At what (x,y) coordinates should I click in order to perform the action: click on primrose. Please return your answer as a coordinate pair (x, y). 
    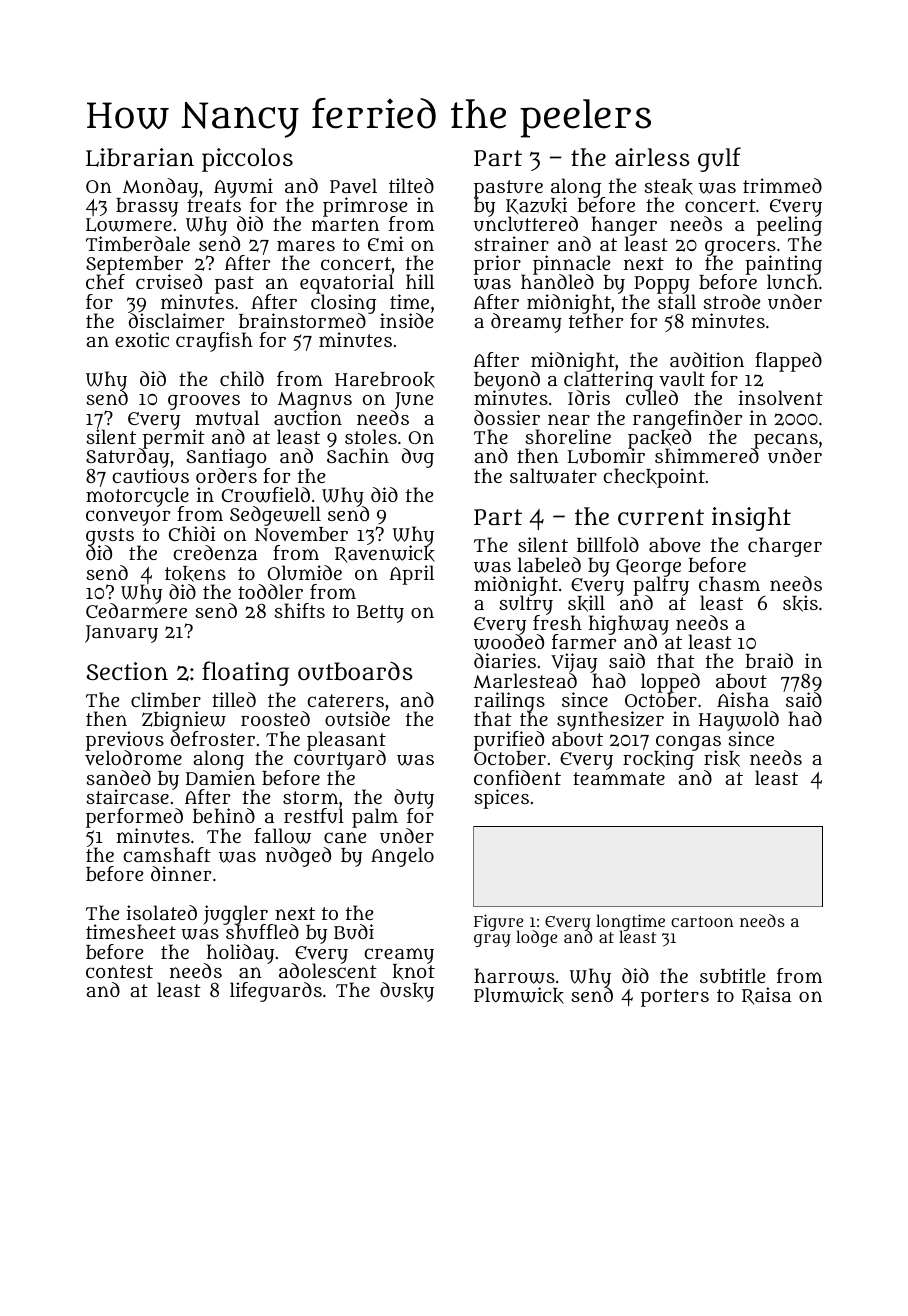
    Looking at the image, I should click on (365, 207).
